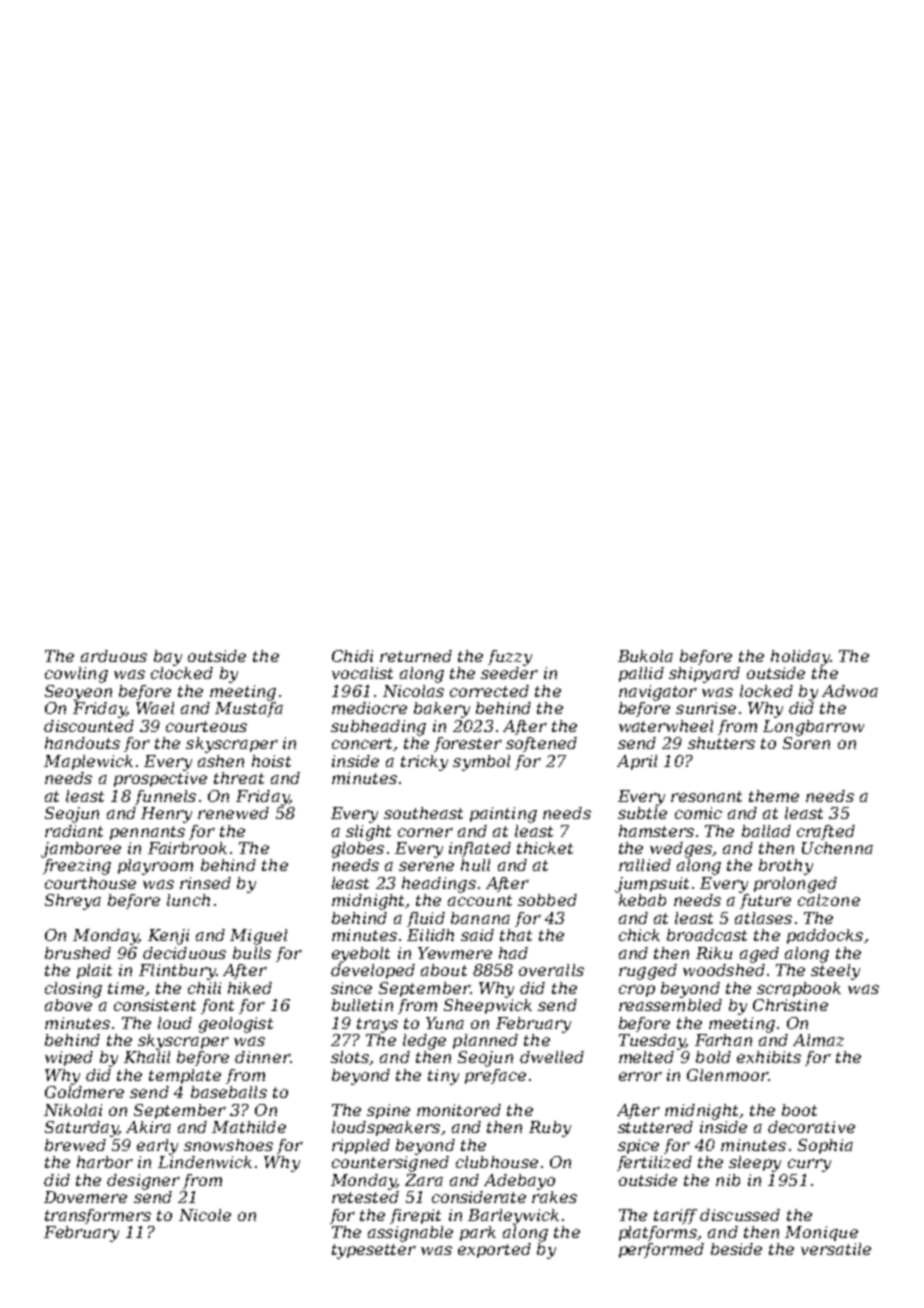 This document has width=924, height=1308. What do you see at coordinates (350, 1057) in the document?
I see `slots` at bounding box center [350, 1057].
